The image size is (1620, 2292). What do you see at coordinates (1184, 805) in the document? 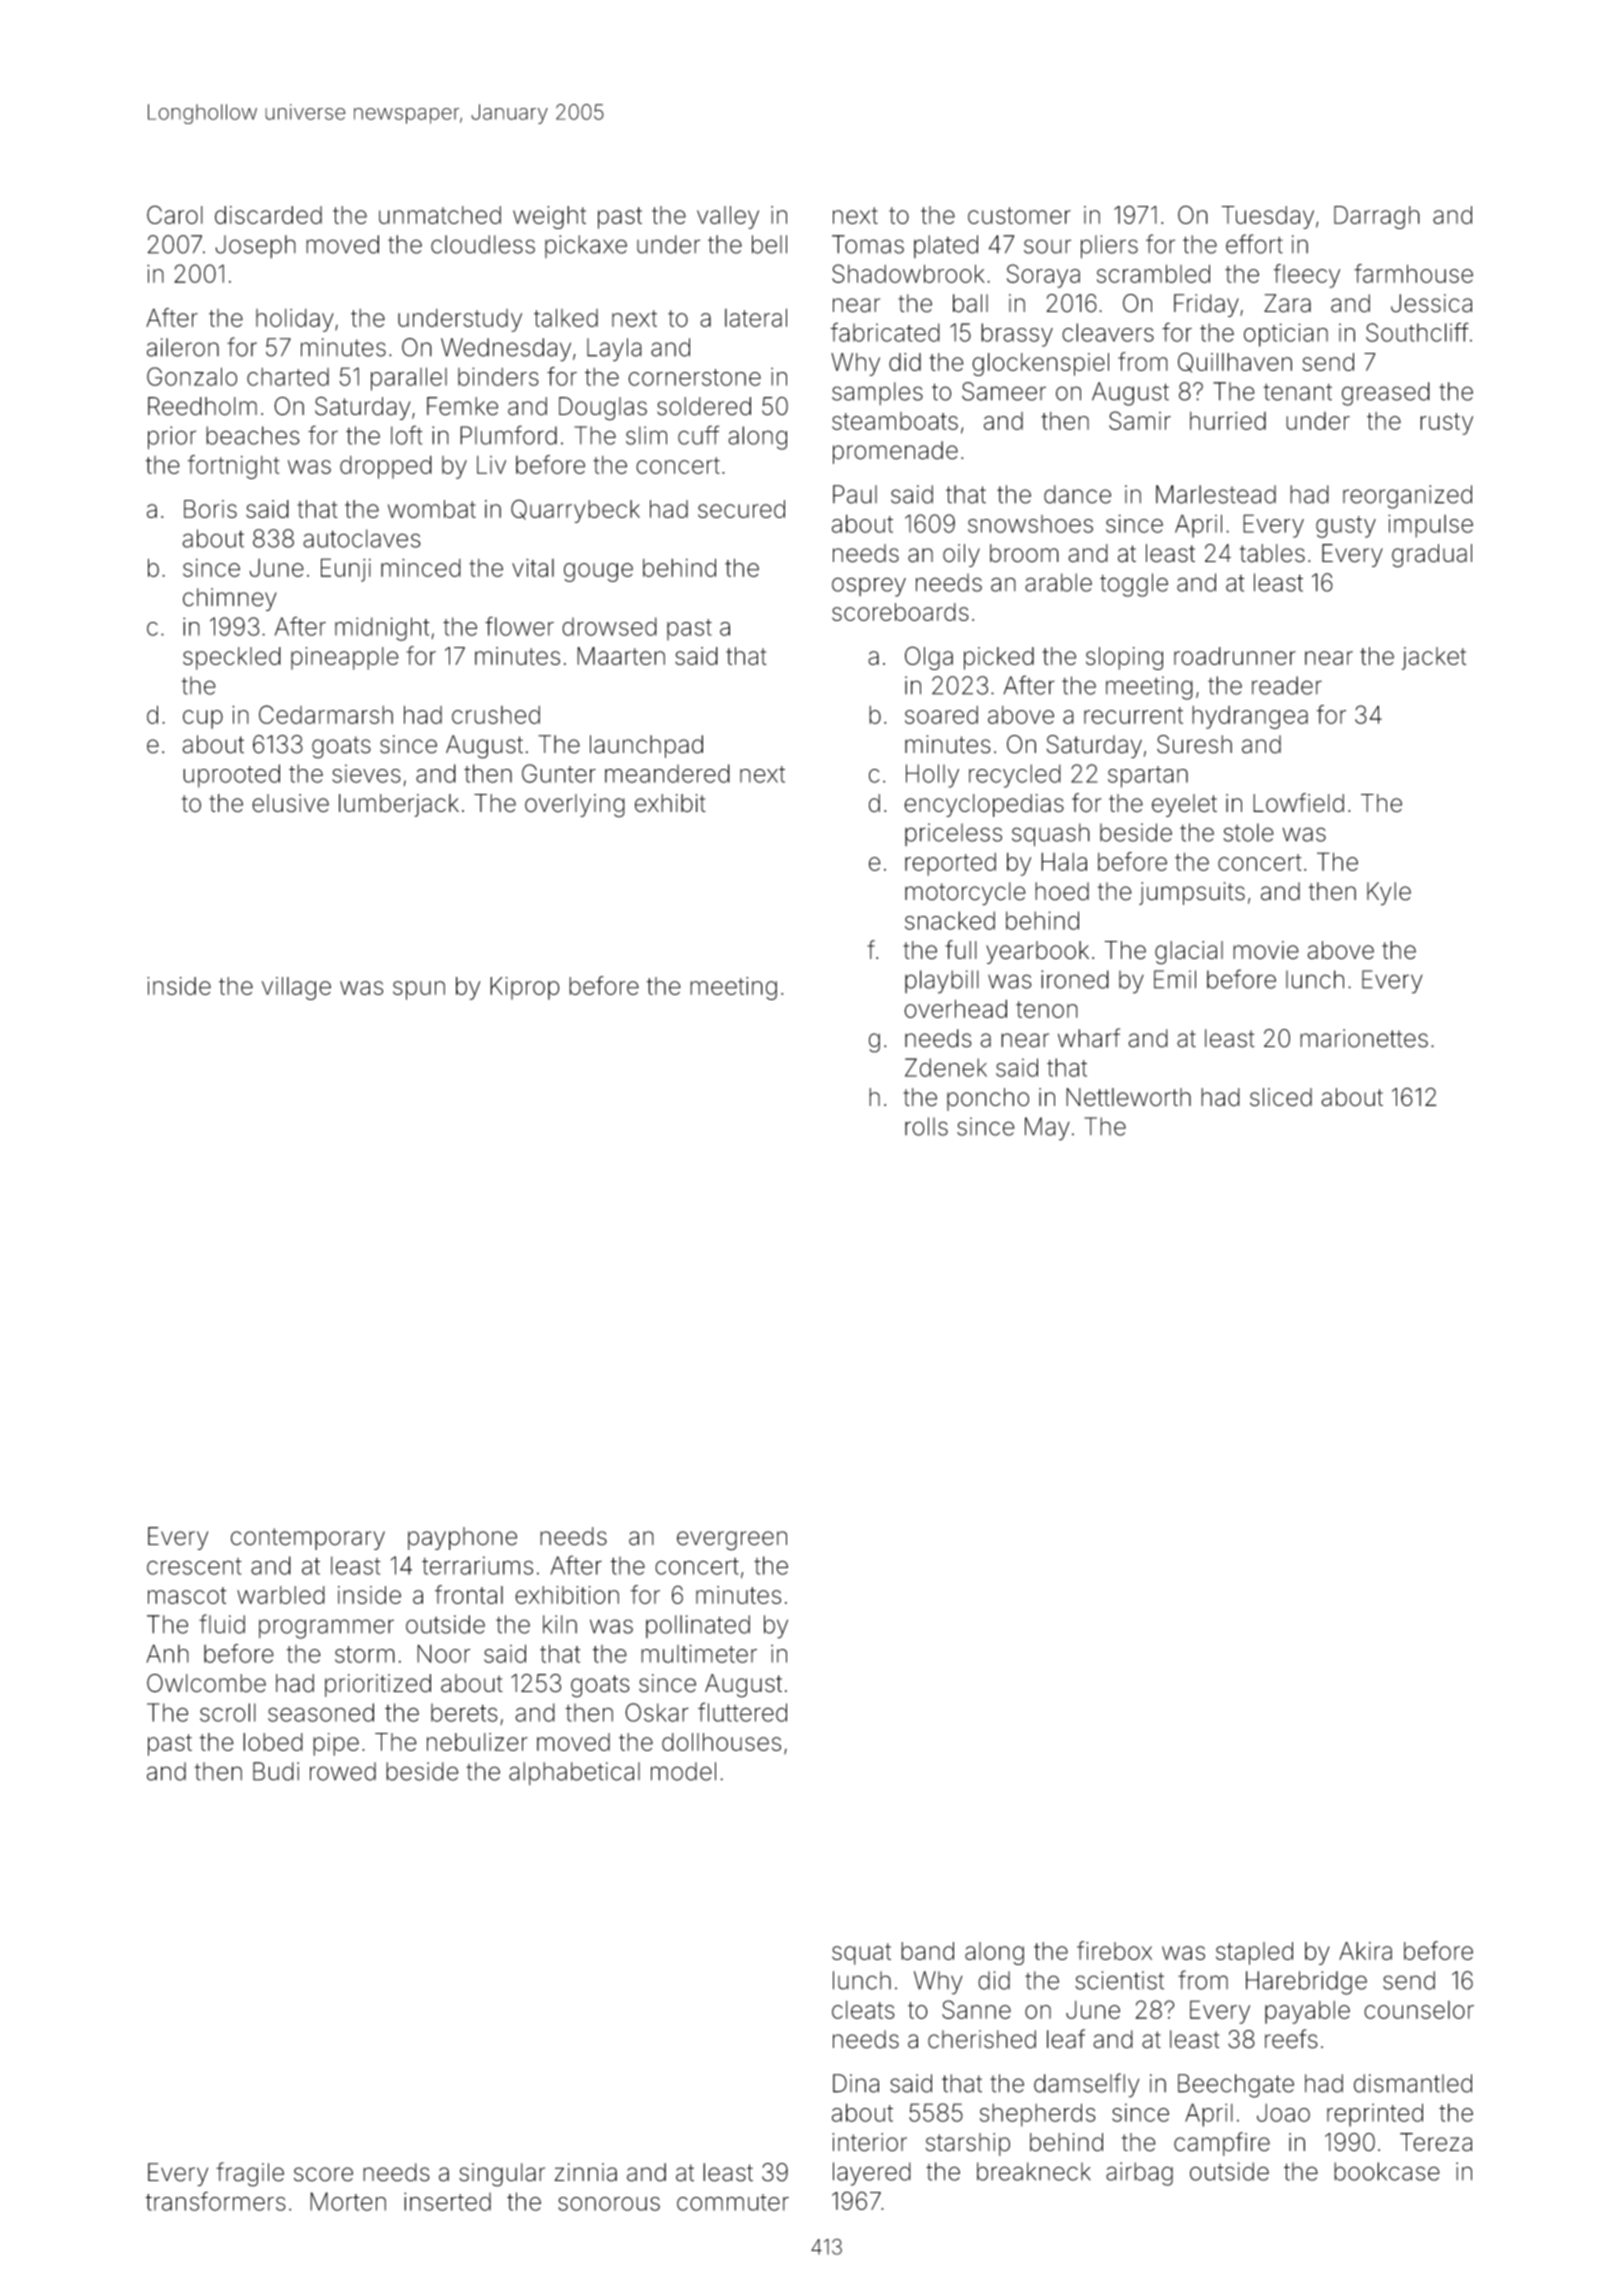
I see `eyelet` at bounding box center [1184, 805].
